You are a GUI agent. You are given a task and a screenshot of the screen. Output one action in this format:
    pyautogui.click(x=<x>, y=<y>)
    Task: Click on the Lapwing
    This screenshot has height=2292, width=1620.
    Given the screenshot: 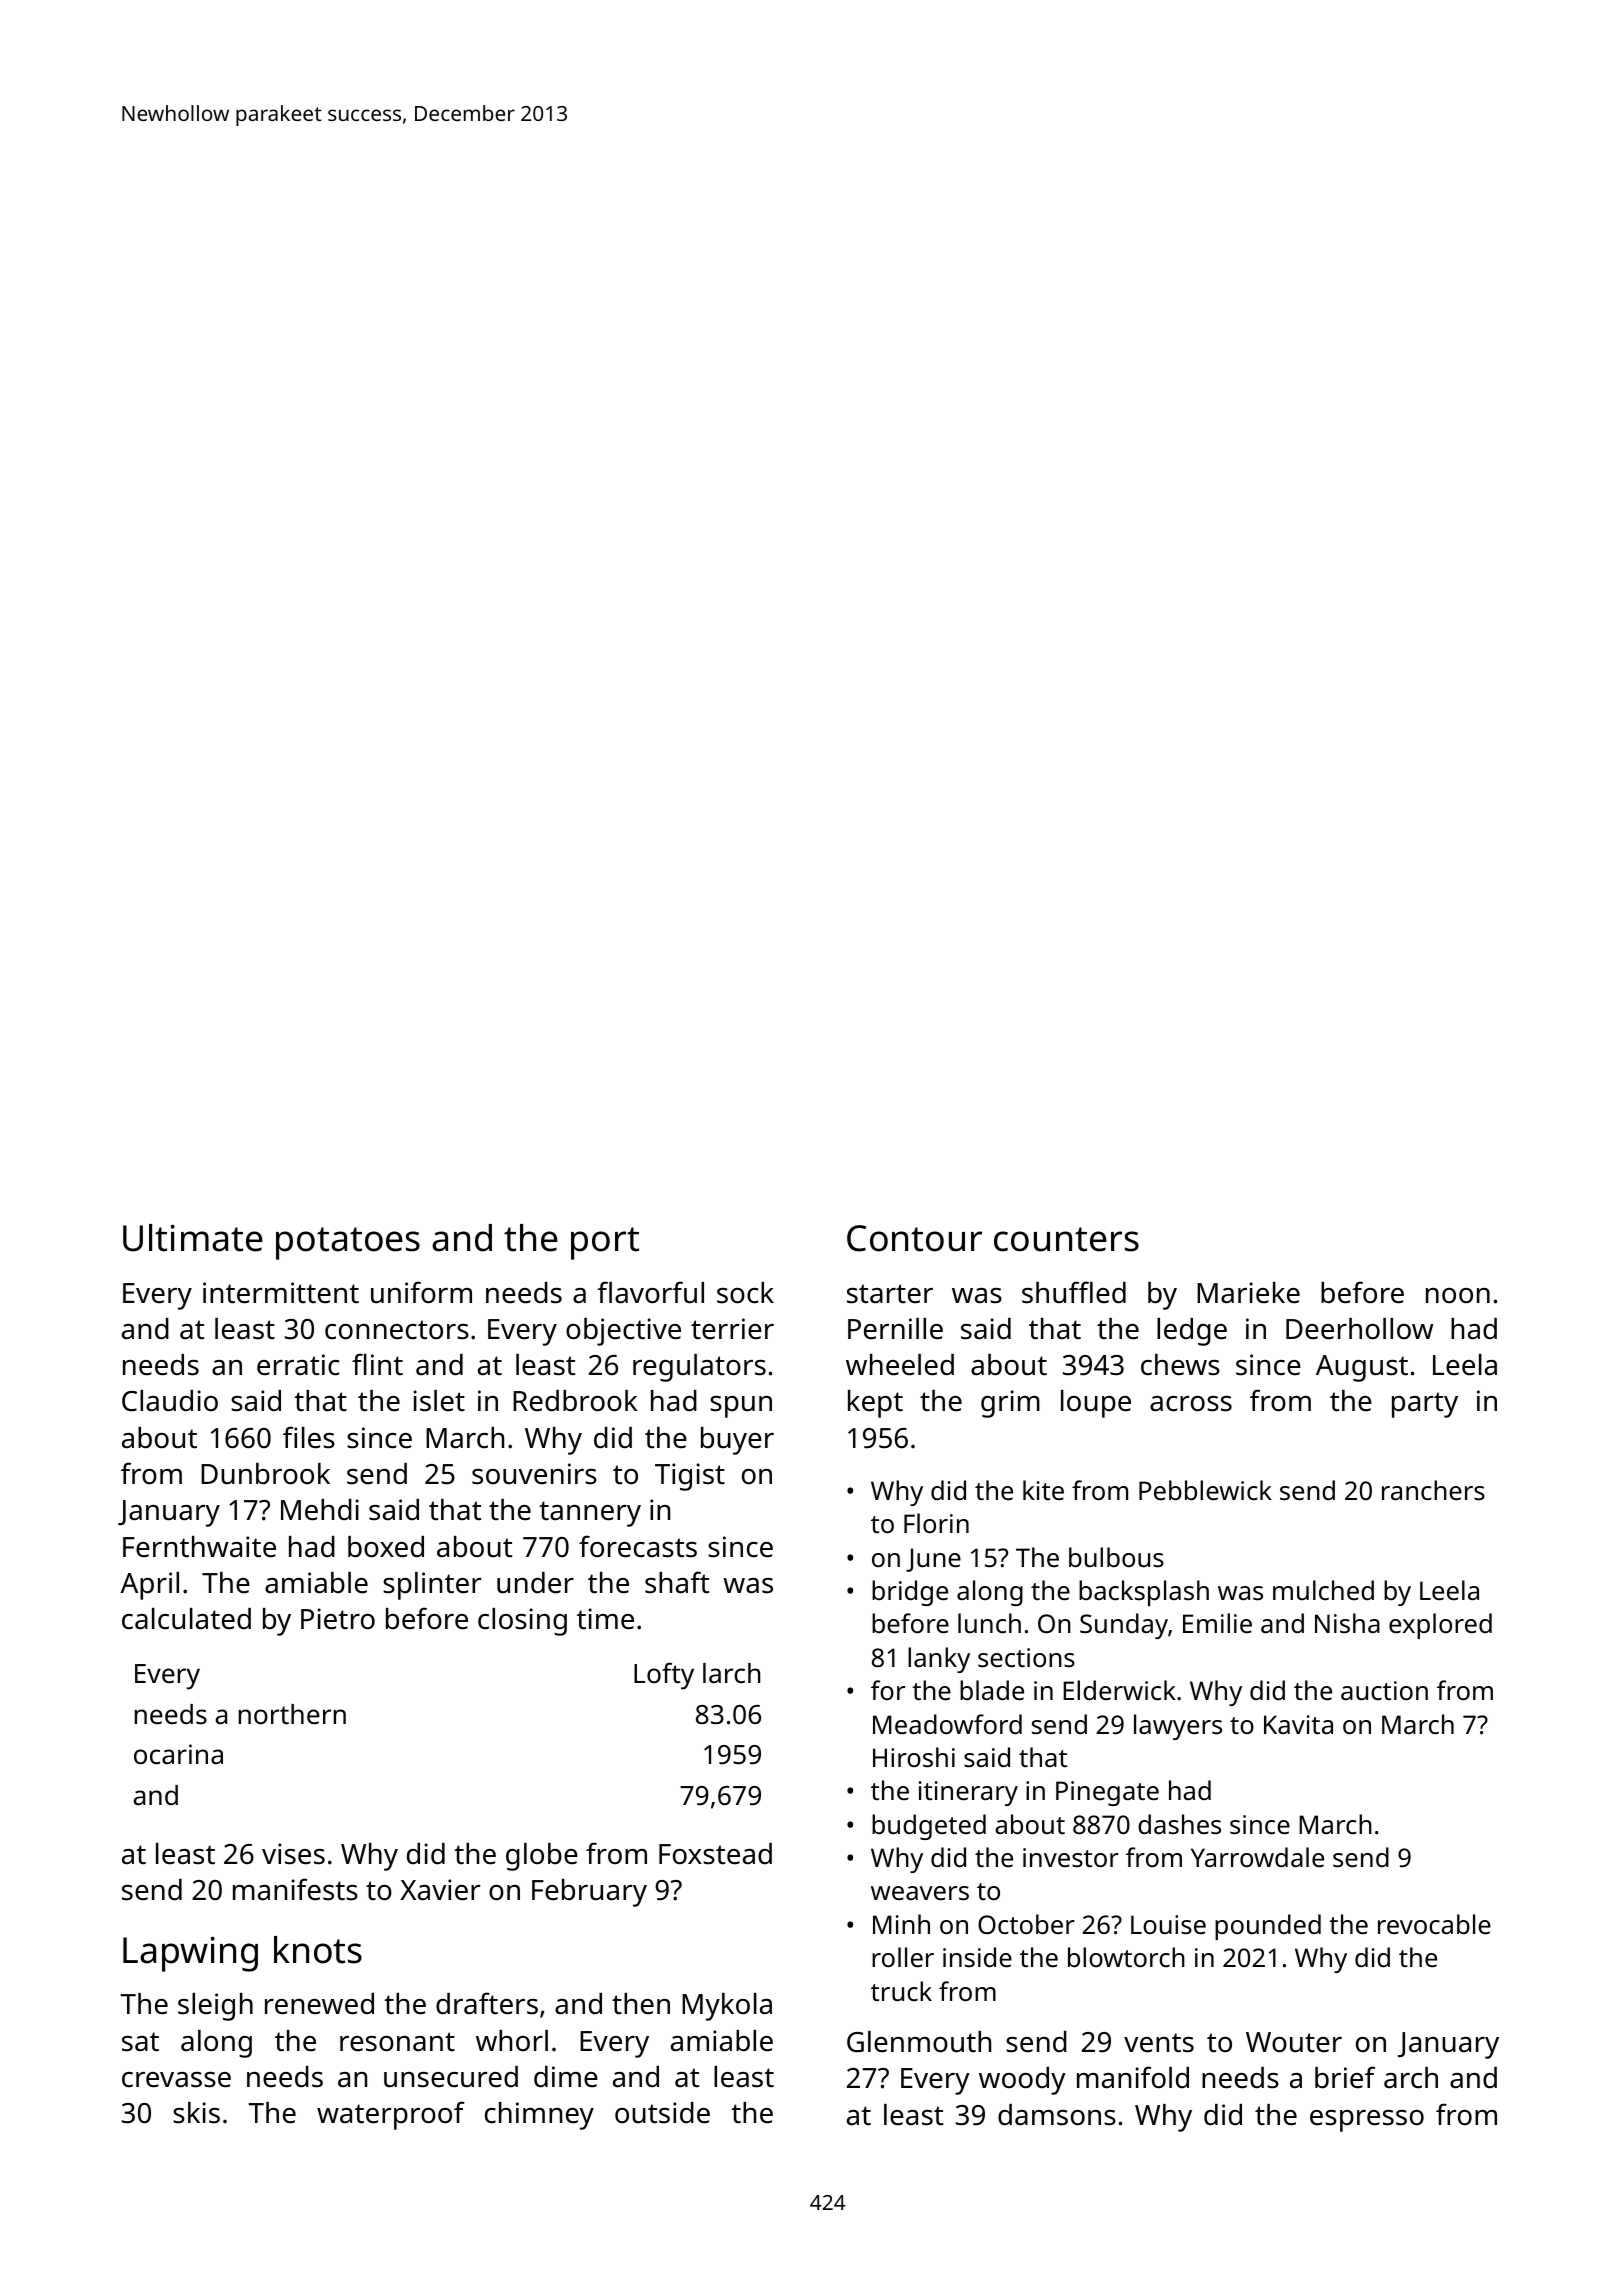 What is the action you would take?
    pyautogui.click(x=190, y=1954)
